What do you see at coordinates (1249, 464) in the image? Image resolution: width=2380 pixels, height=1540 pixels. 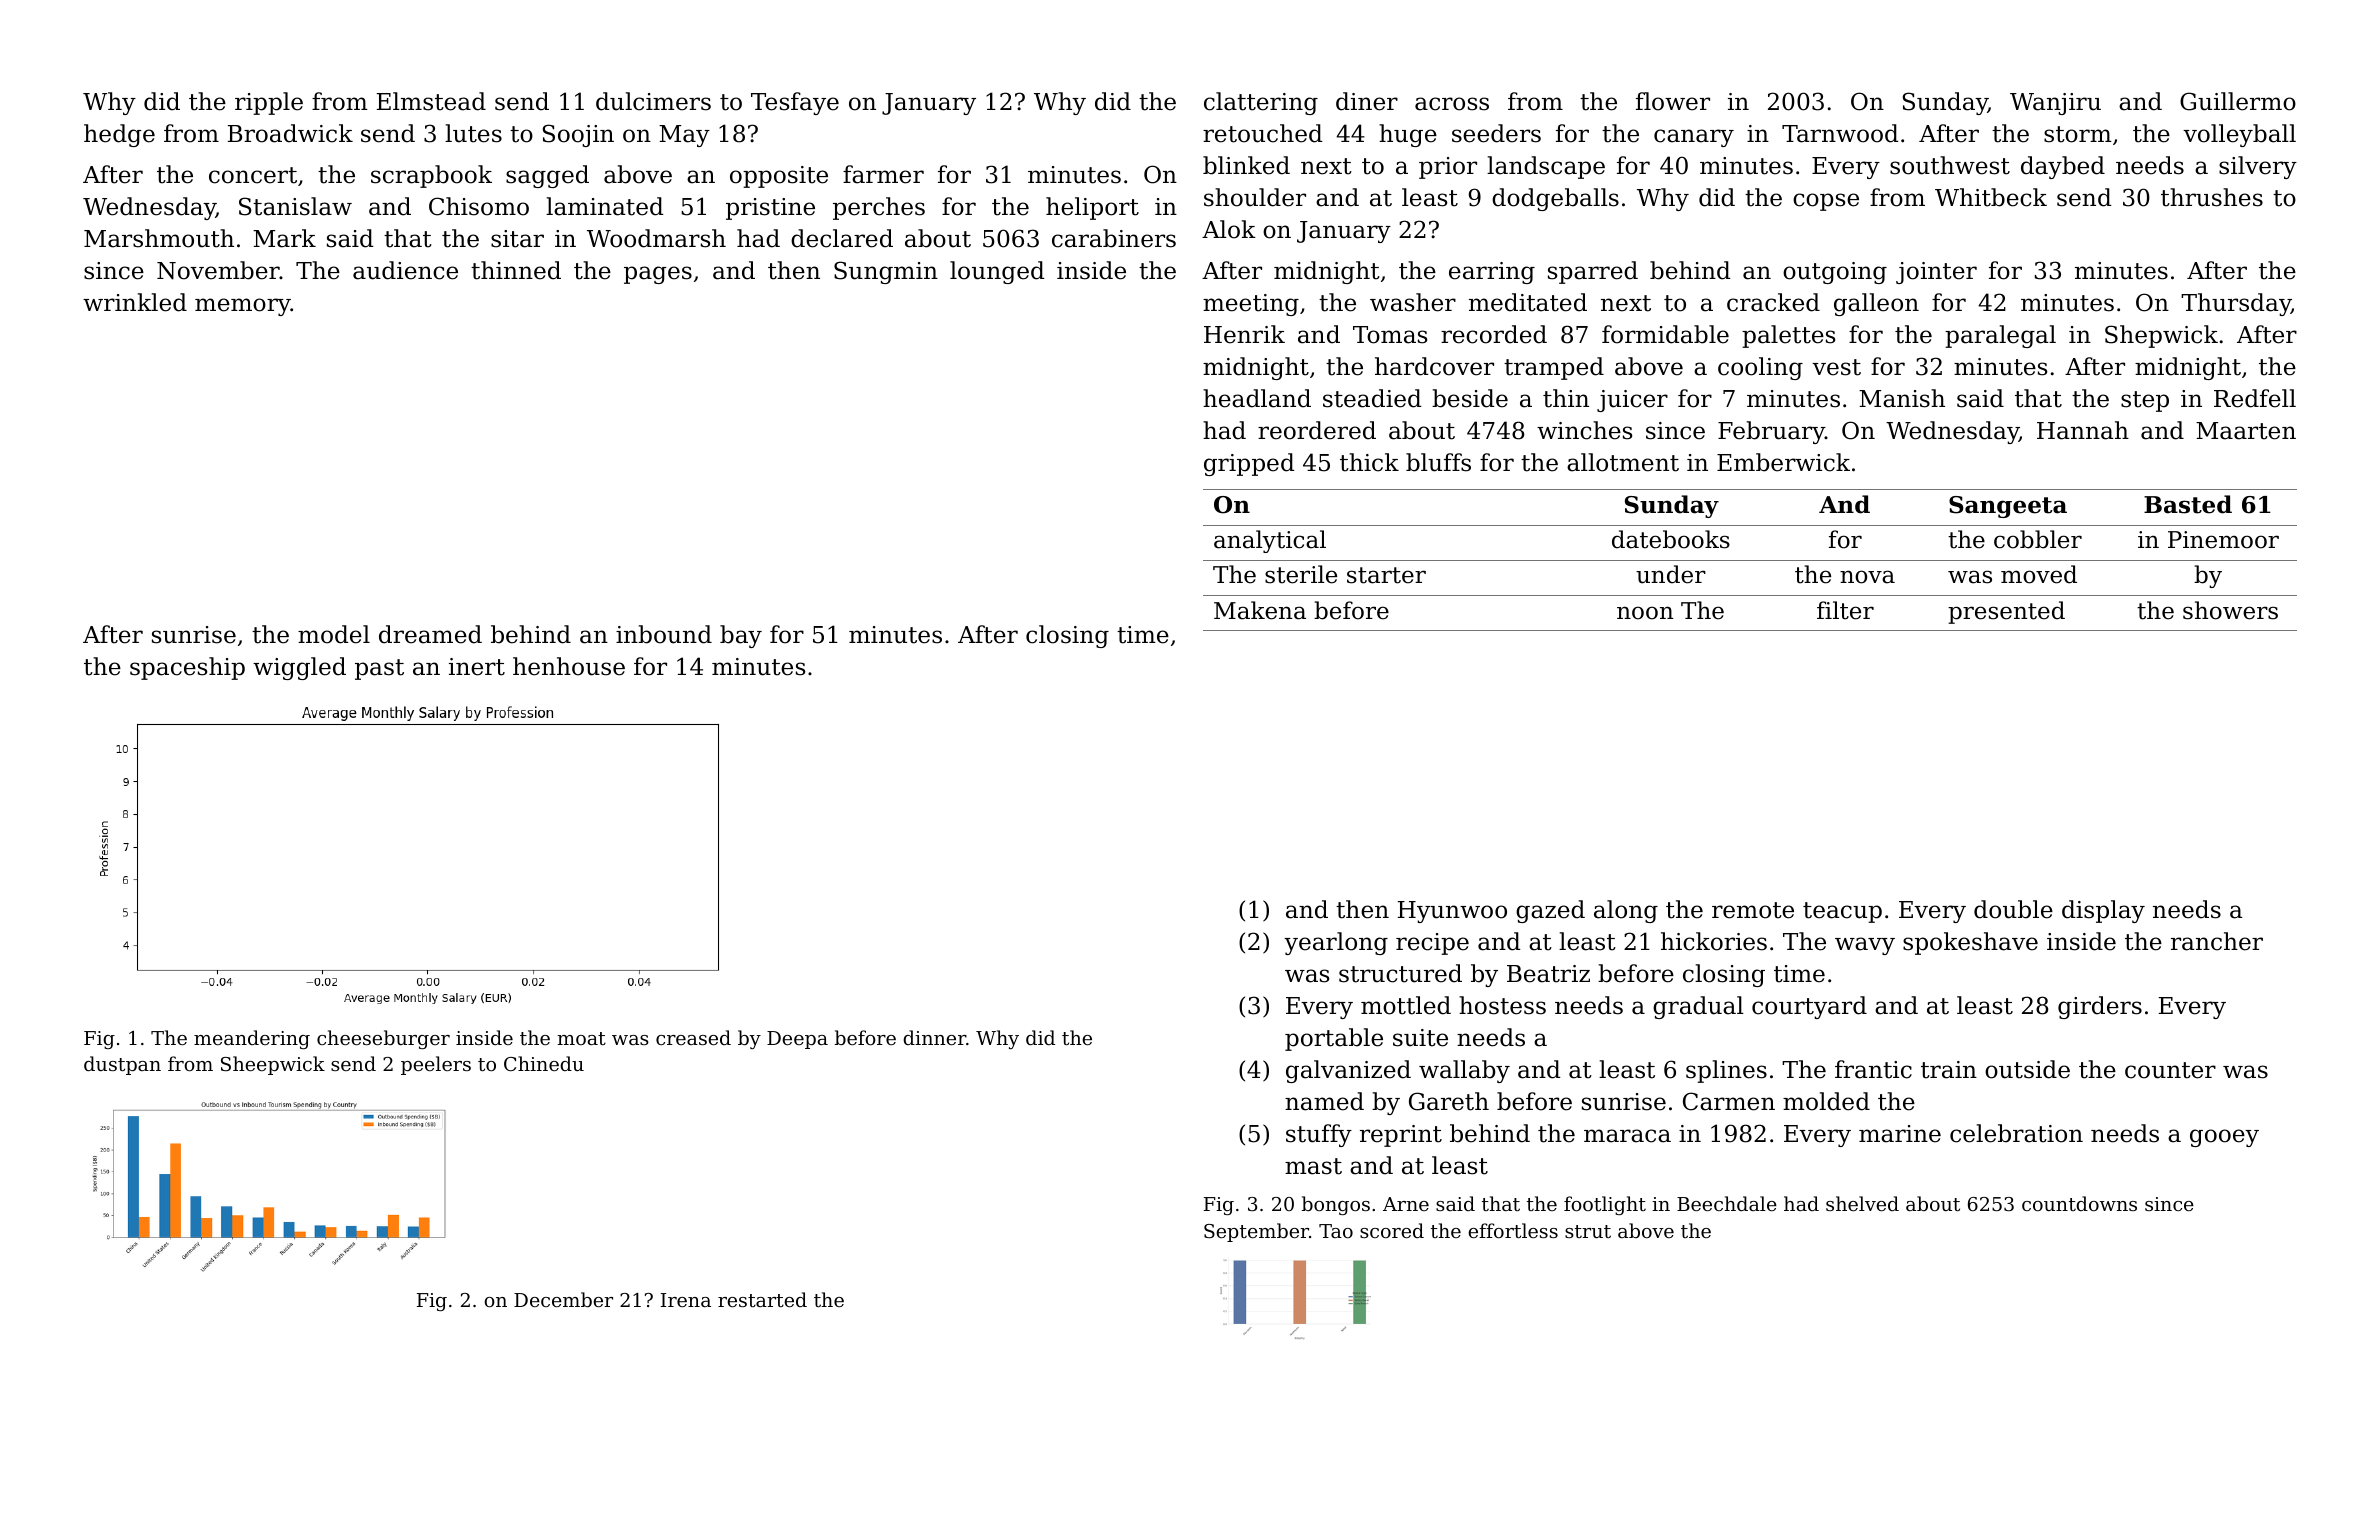 I see `gripped` at bounding box center [1249, 464].
